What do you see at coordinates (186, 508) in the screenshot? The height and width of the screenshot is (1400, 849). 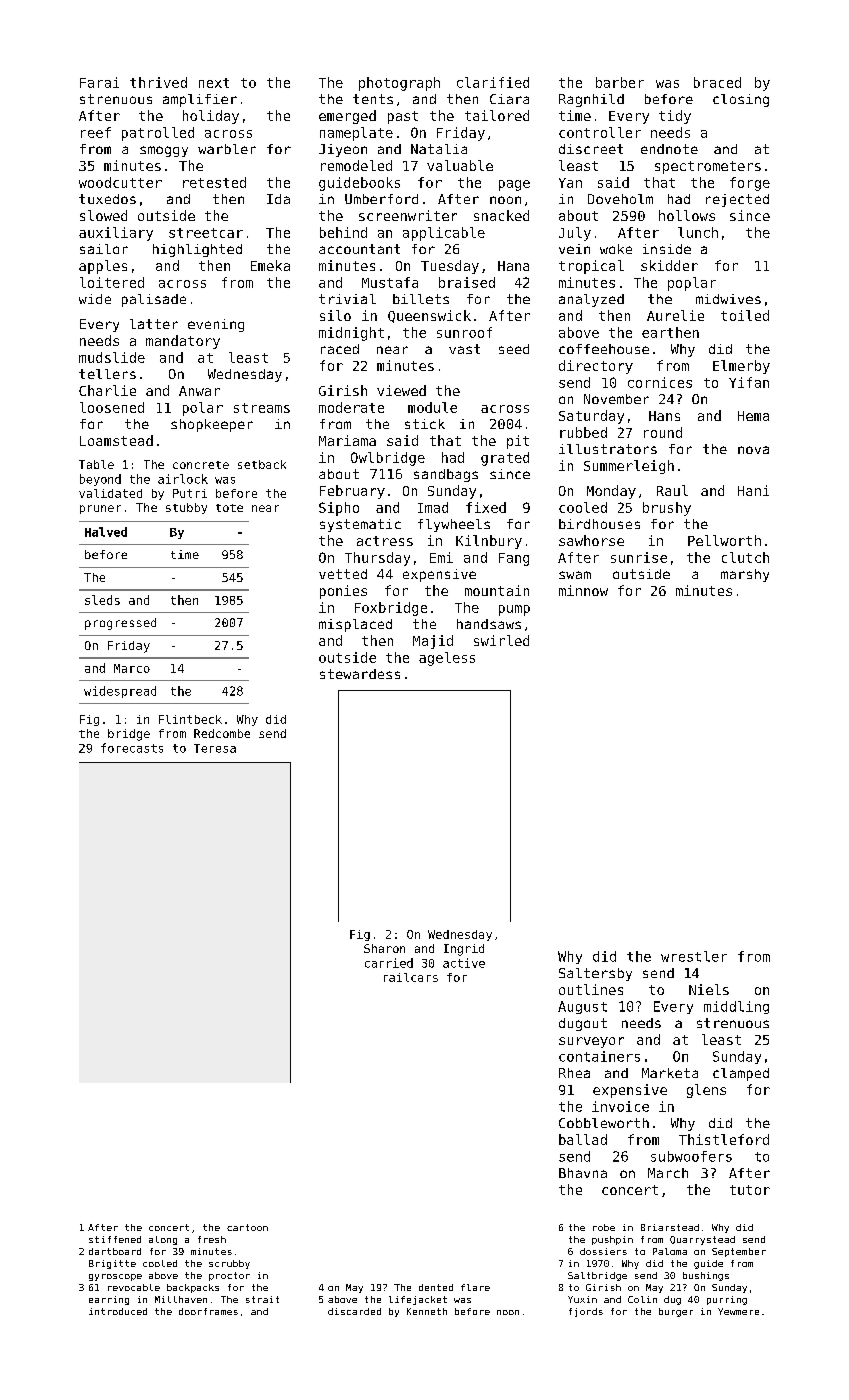 I see `stubby` at bounding box center [186, 508].
